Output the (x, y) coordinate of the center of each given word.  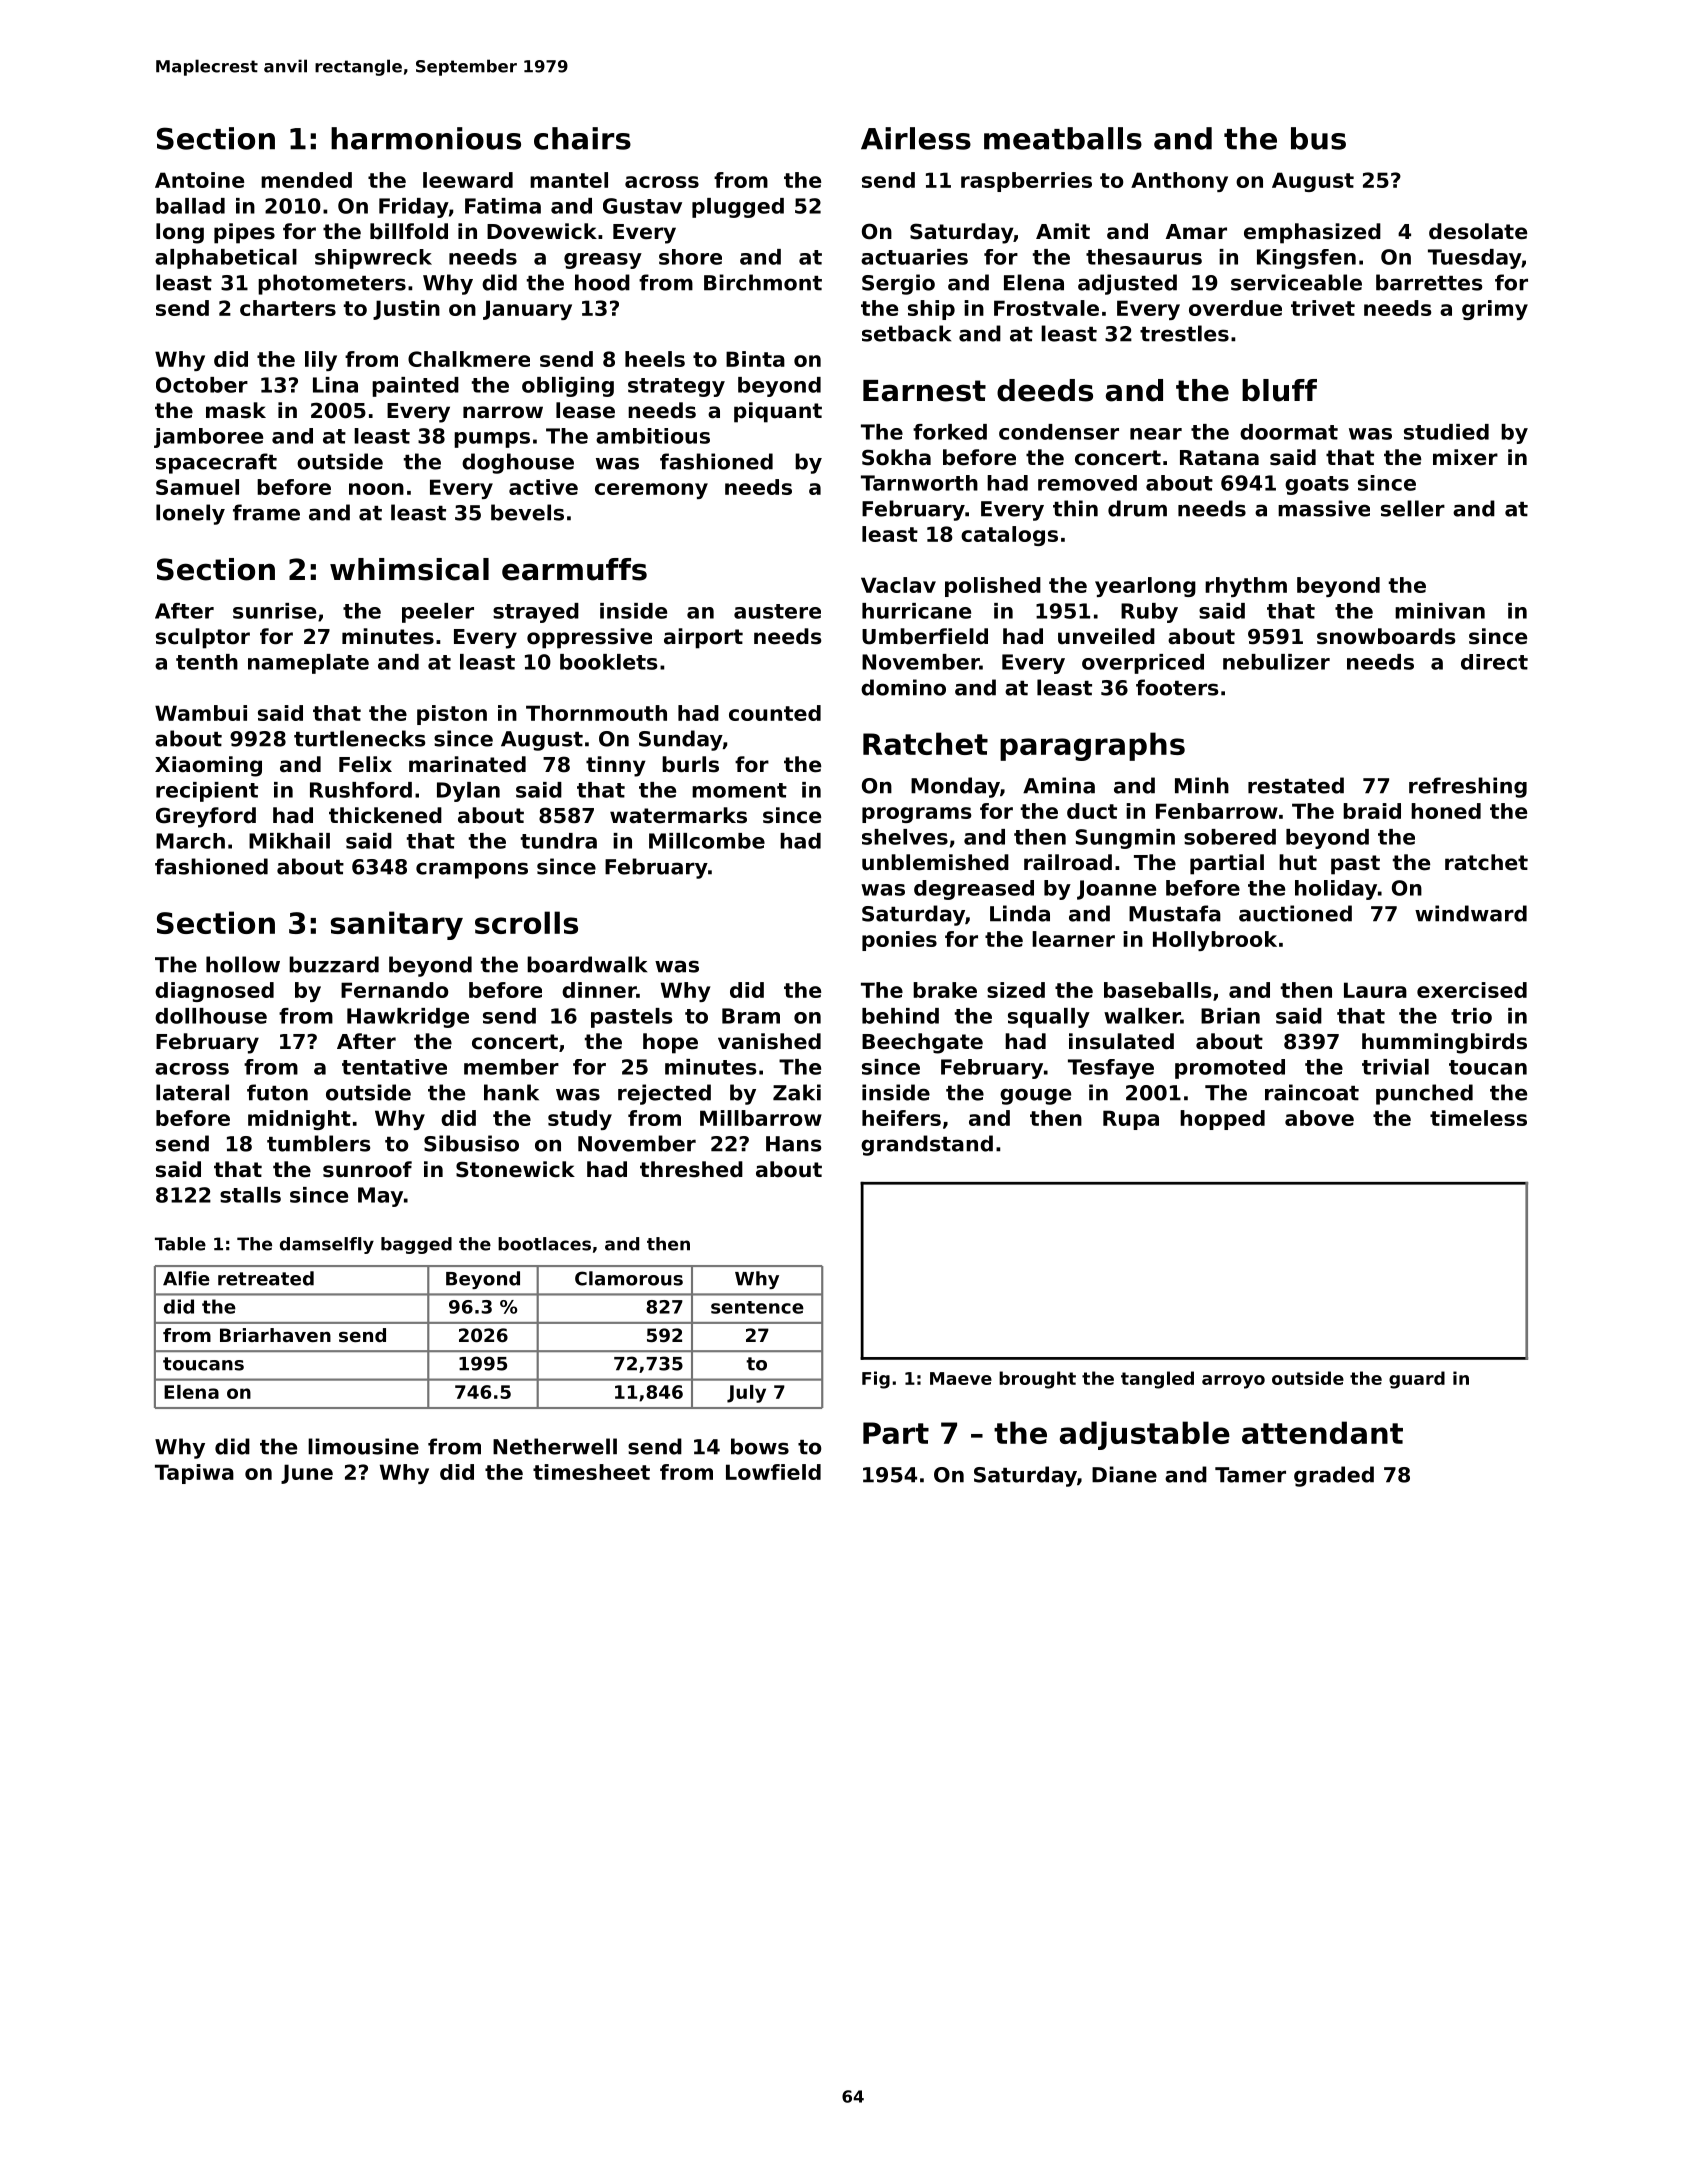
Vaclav (898, 585)
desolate (1478, 231)
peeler (438, 613)
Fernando (394, 990)
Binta (755, 359)
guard (1417, 1380)
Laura (1375, 990)
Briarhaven (275, 1335)
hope (670, 1043)
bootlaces (544, 1244)
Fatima (503, 206)
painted (415, 387)
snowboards (1386, 636)
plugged (738, 208)
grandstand (927, 1145)
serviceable (1296, 282)
